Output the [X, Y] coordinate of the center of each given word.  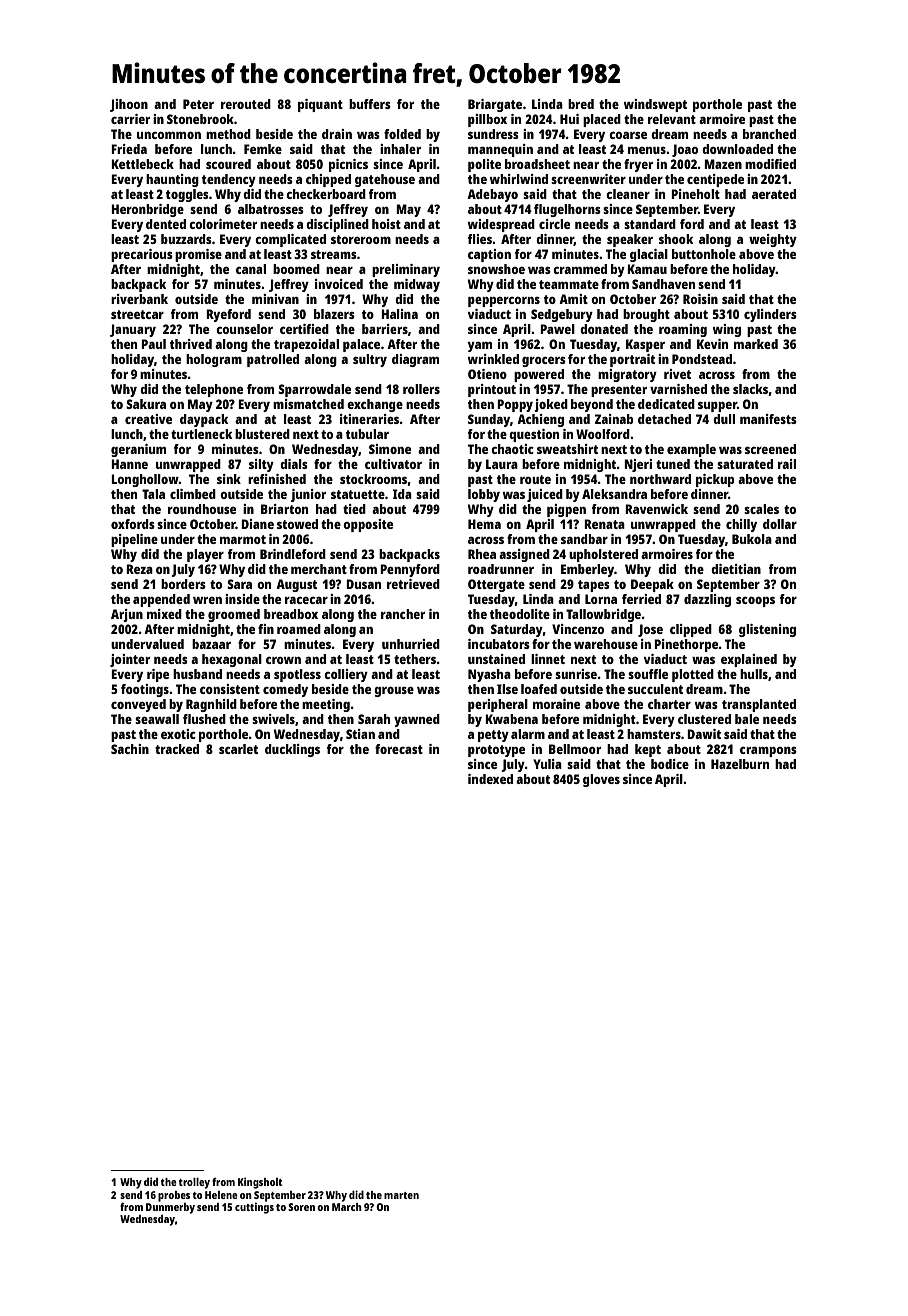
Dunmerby [170, 1208]
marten [401, 1195]
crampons [768, 752]
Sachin [130, 749]
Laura [502, 464]
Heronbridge [147, 210]
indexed [490, 779]
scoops [755, 602]
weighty [773, 240]
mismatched [308, 404]
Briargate [495, 105]
